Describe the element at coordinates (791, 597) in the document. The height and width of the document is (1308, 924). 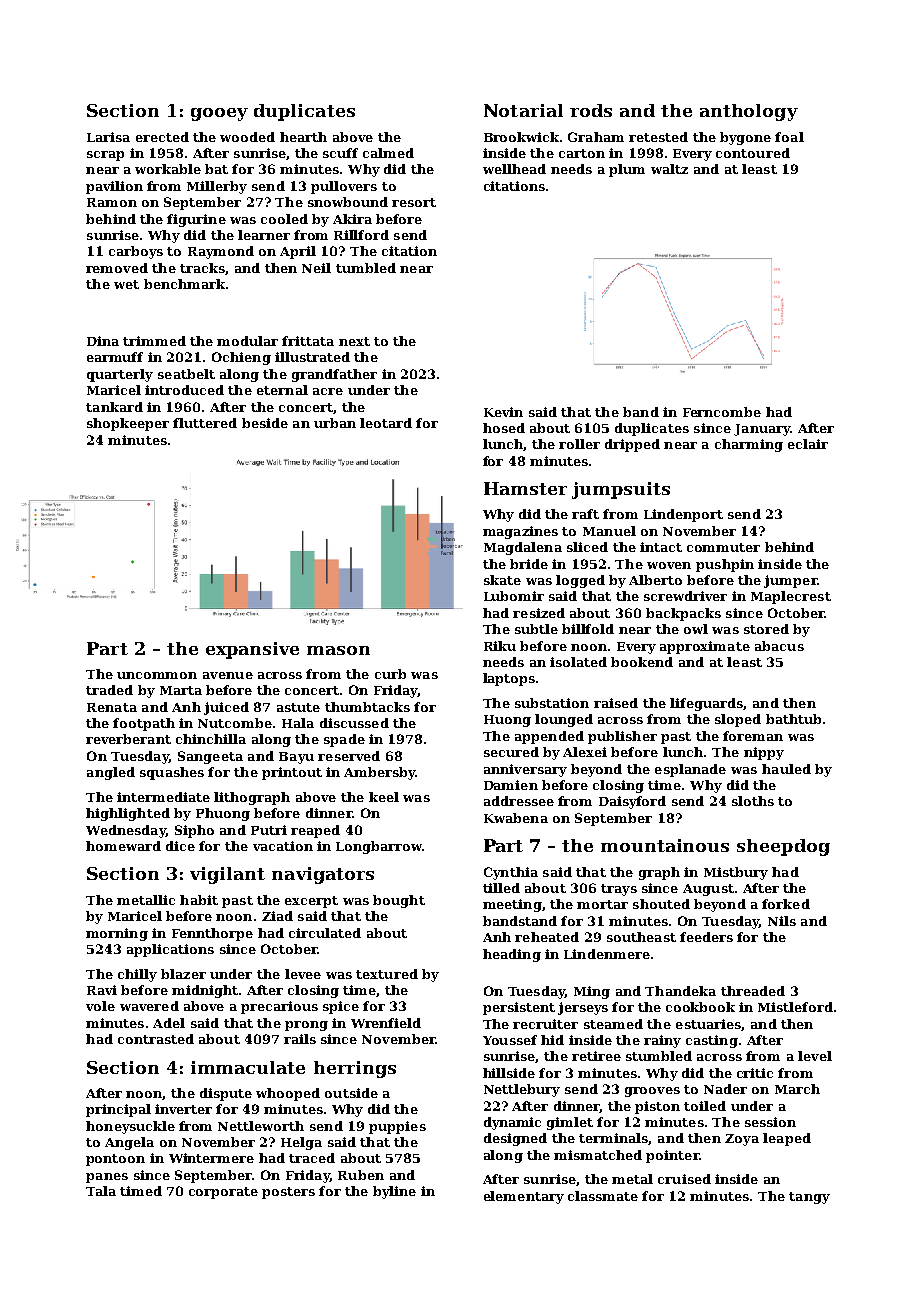
I see `Maplecrest` at that location.
